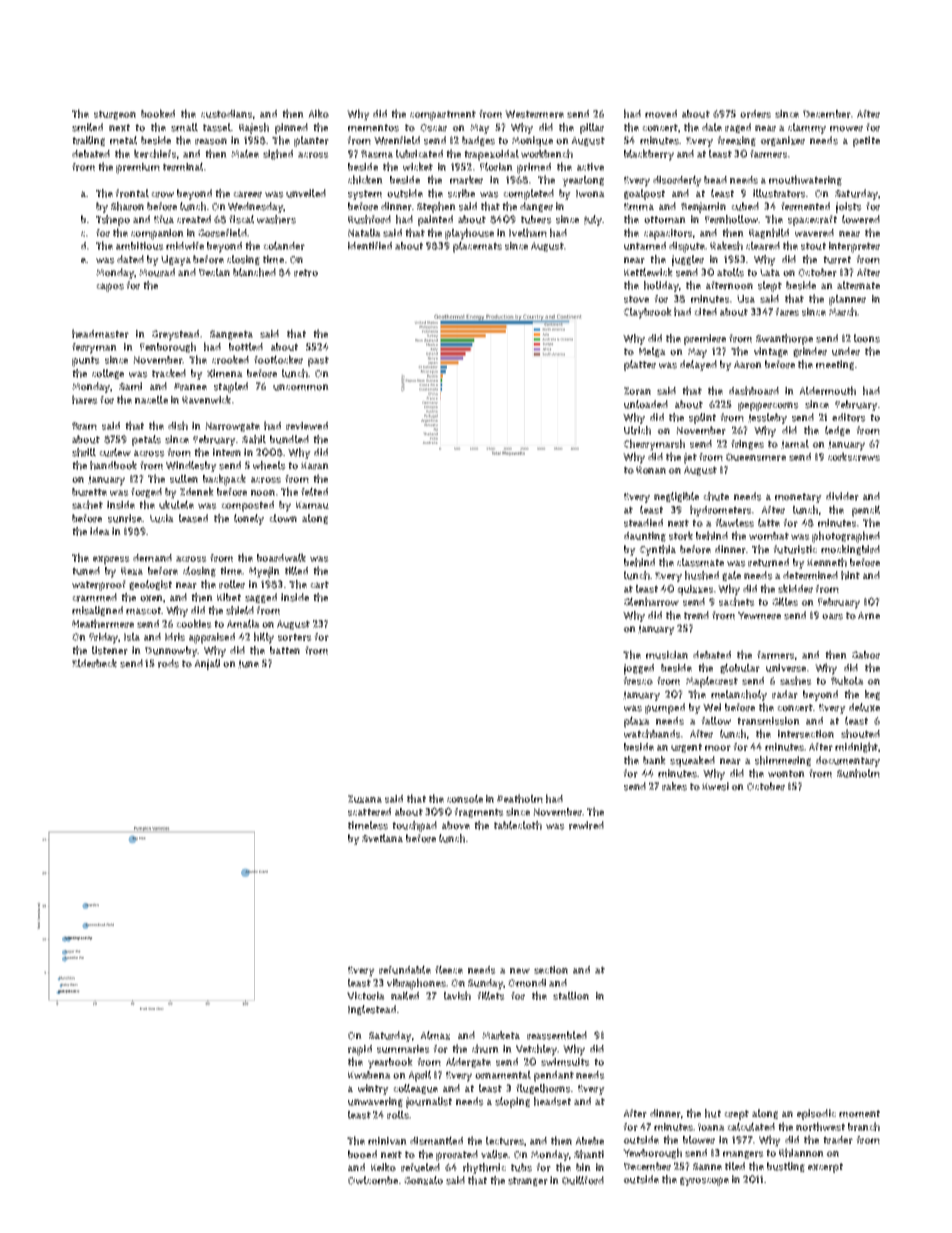  Describe the element at coordinates (583, 1180) in the screenshot. I see `Quillford` at that location.
